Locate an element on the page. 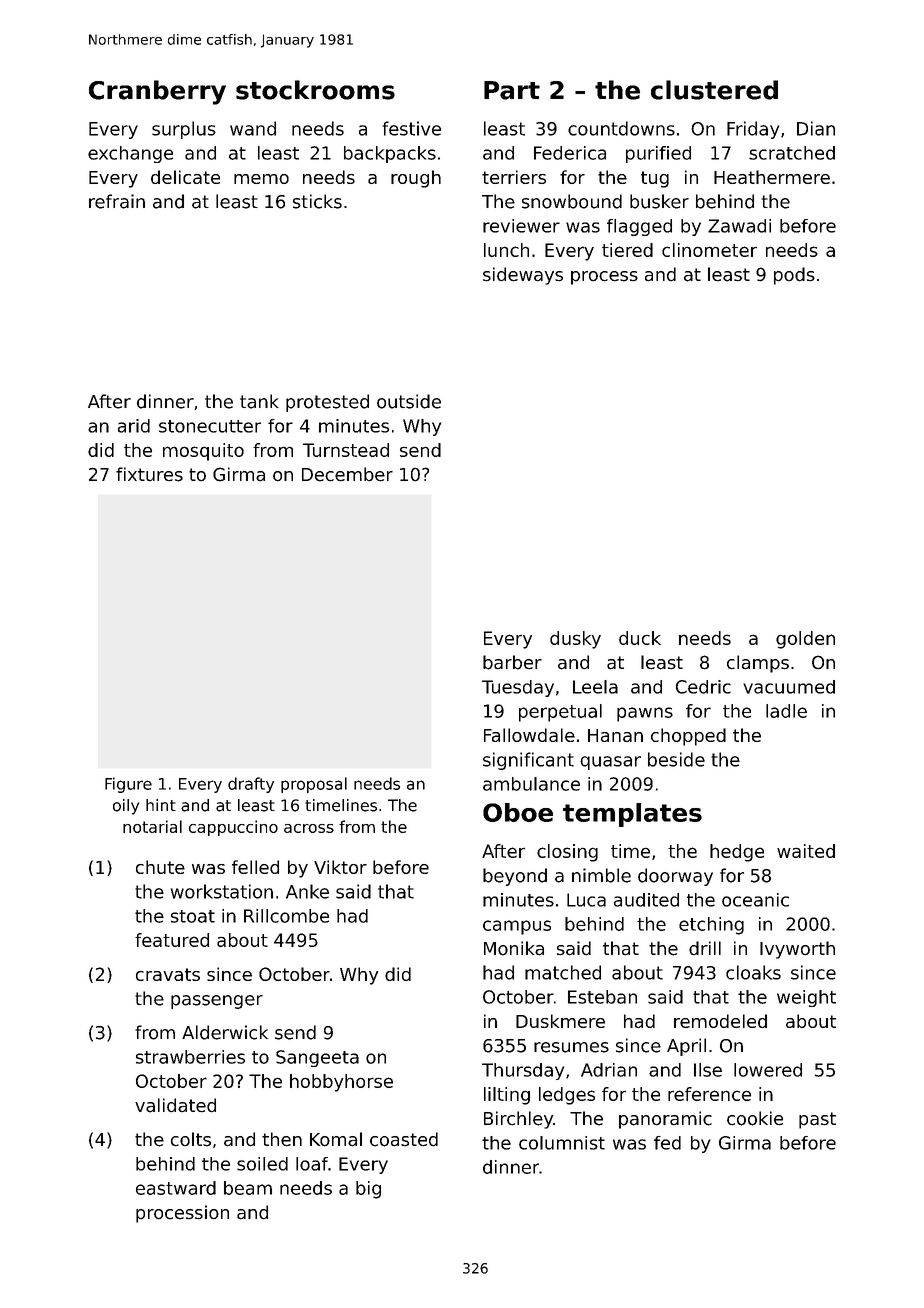 The height and width of the page is (1308, 924). outside is located at coordinates (409, 401).
